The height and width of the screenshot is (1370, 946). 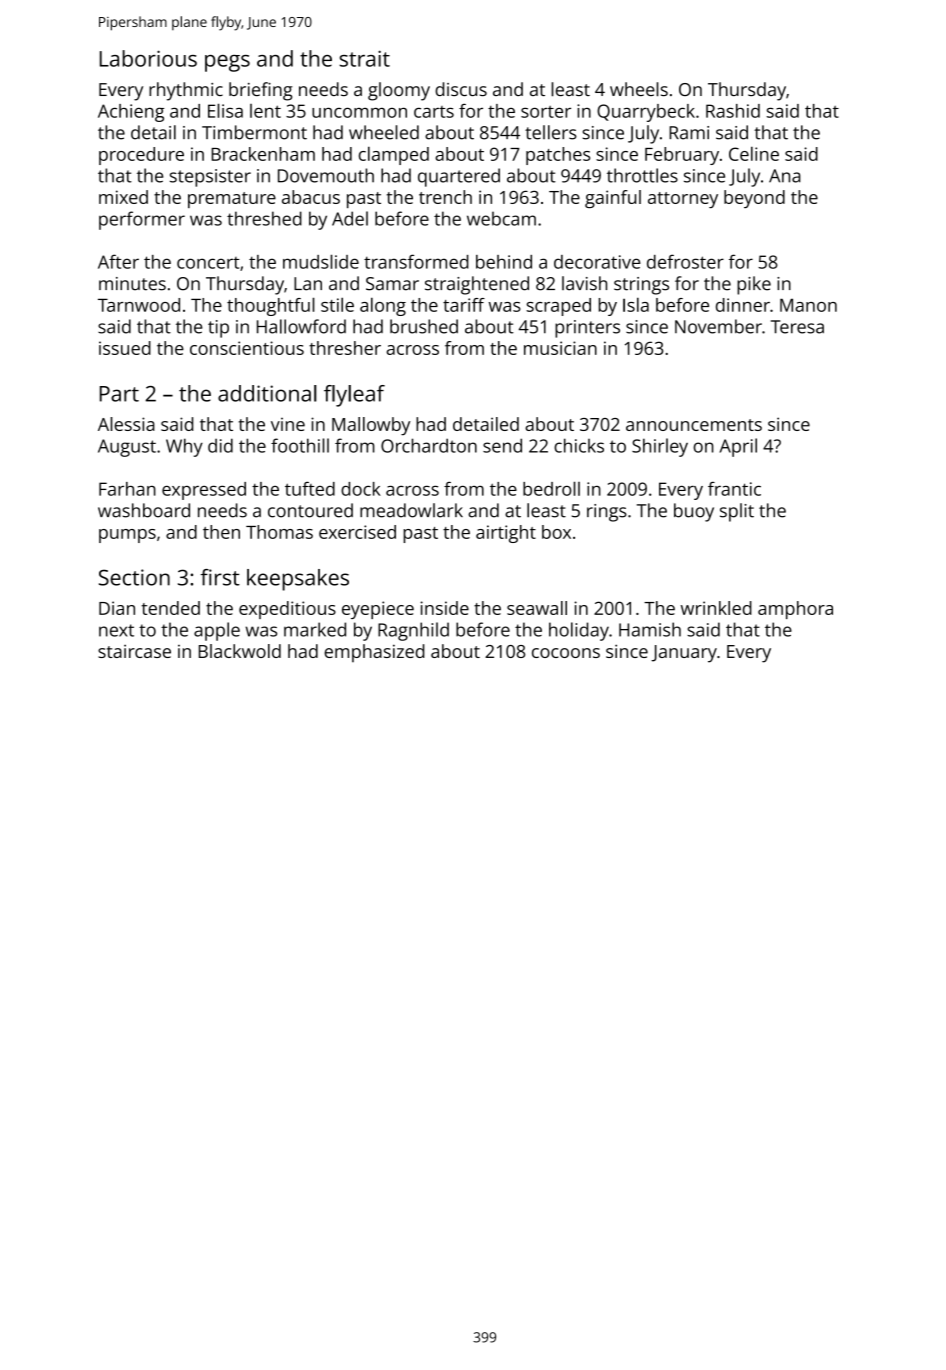 I want to click on April, so click(x=738, y=447).
